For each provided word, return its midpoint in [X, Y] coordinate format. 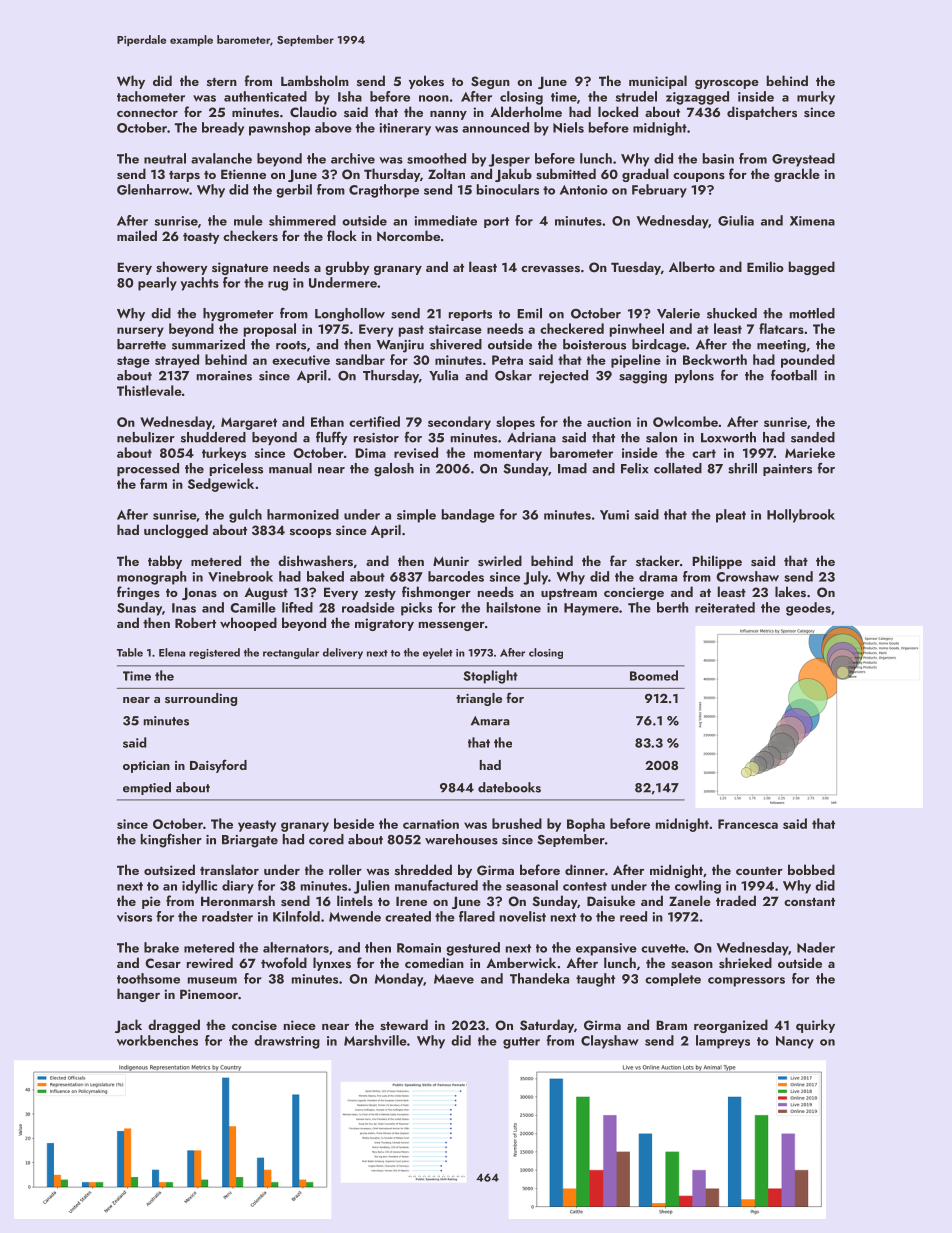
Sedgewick [221, 485]
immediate [446, 220]
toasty [201, 238]
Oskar [513, 375]
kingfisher [171, 840]
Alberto [692, 266]
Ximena [812, 221]
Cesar [163, 963]
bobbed [811, 869]
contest [585, 886]
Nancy [795, 1042]
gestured [473, 949]
